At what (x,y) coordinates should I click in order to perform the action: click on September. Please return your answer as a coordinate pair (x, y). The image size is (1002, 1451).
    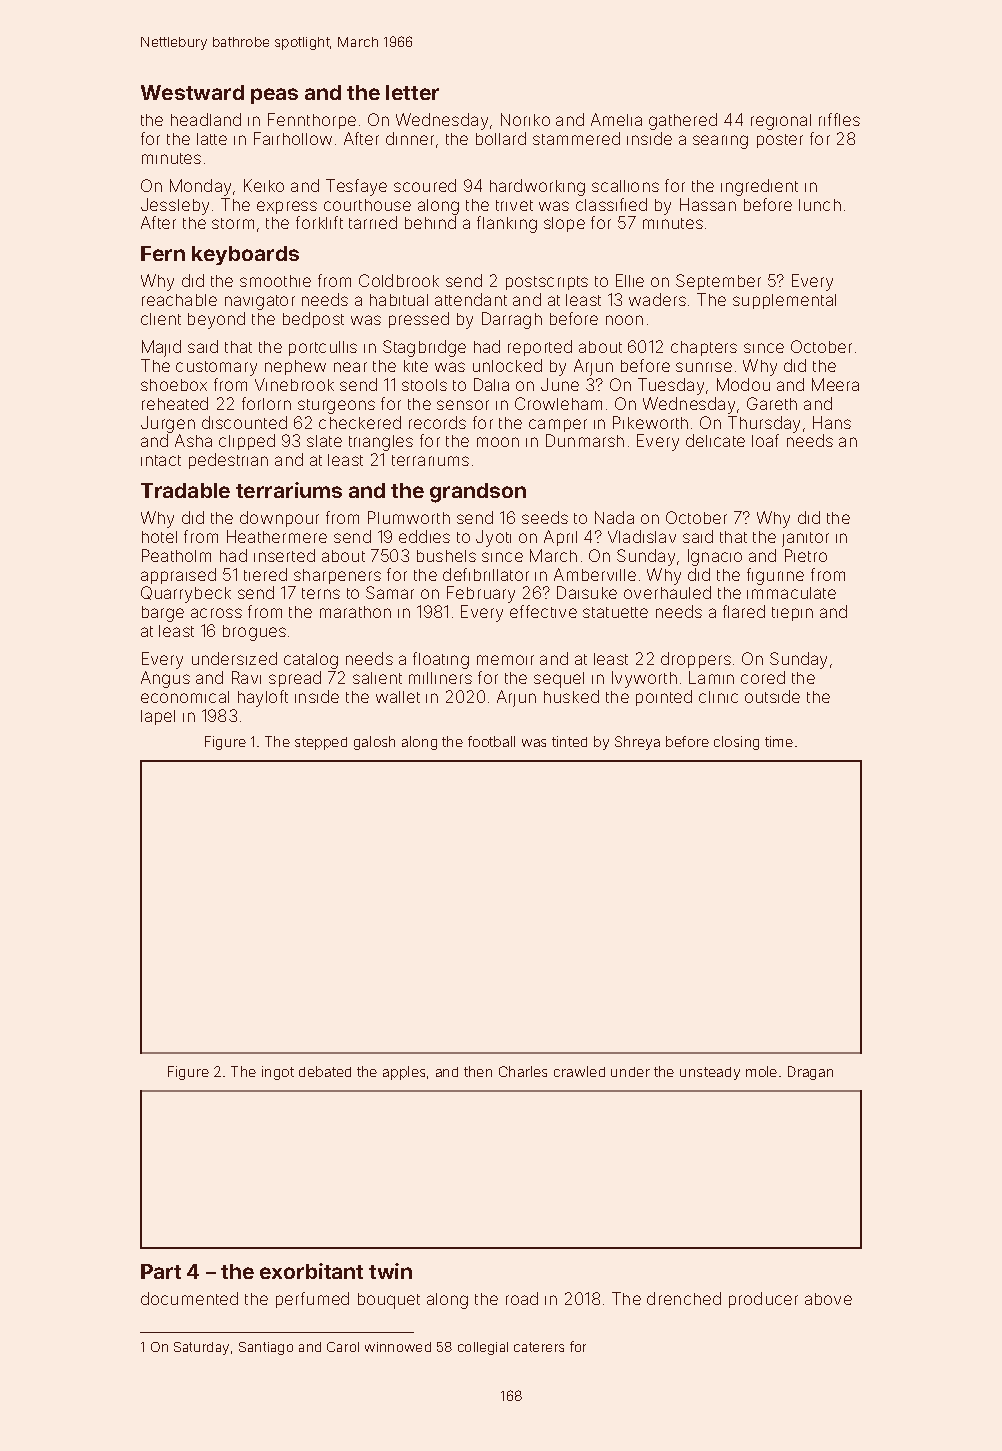
    Looking at the image, I should click on (718, 282).
